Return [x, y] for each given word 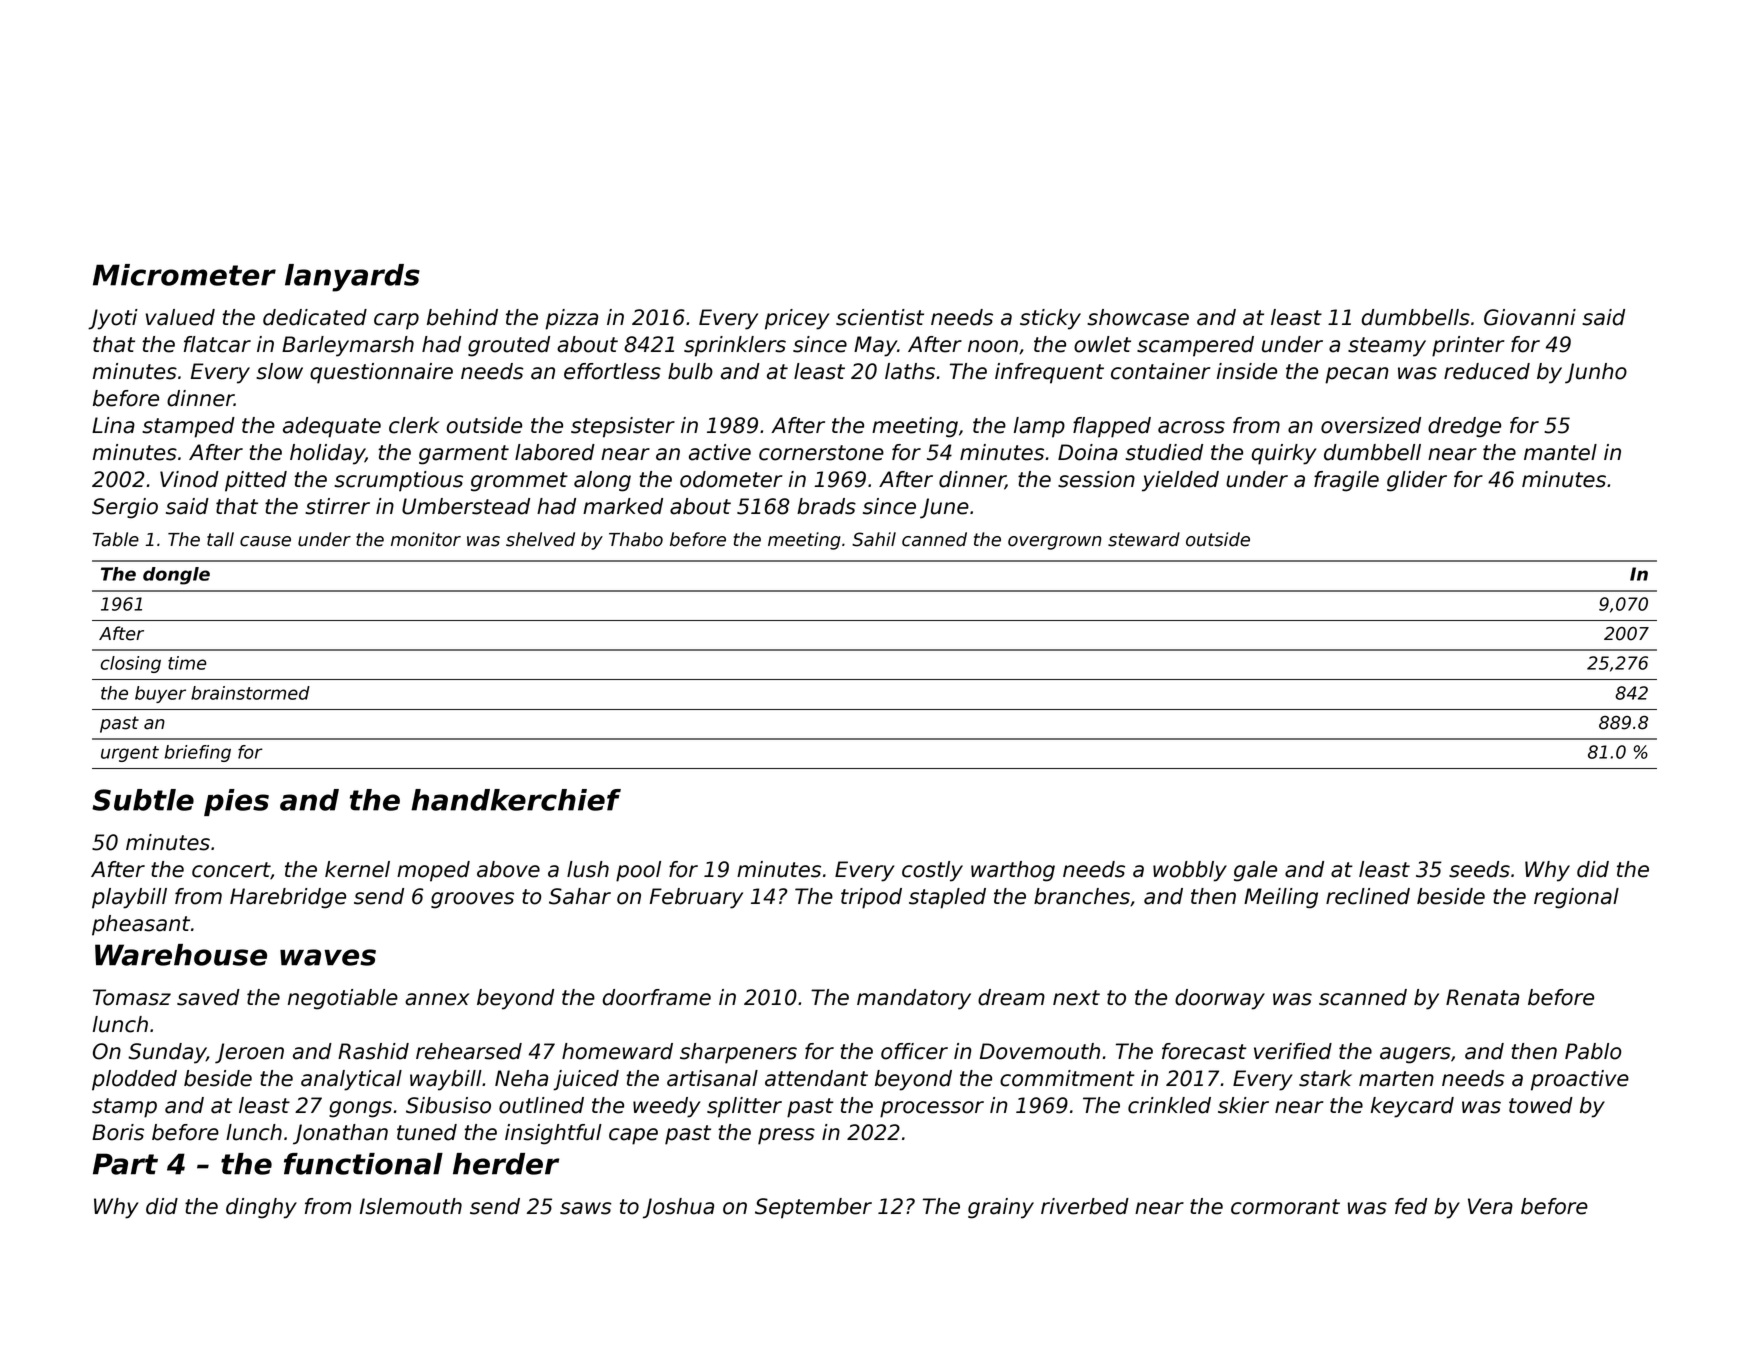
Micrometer [184, 275]
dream [1011, 997]
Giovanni [1530, 317]
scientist [880, 317]
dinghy [261, 1208]
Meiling [1281, 898]
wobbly [1190, 871]
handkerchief [516, 800]
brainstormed [250, 693]
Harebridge [288, 898]
